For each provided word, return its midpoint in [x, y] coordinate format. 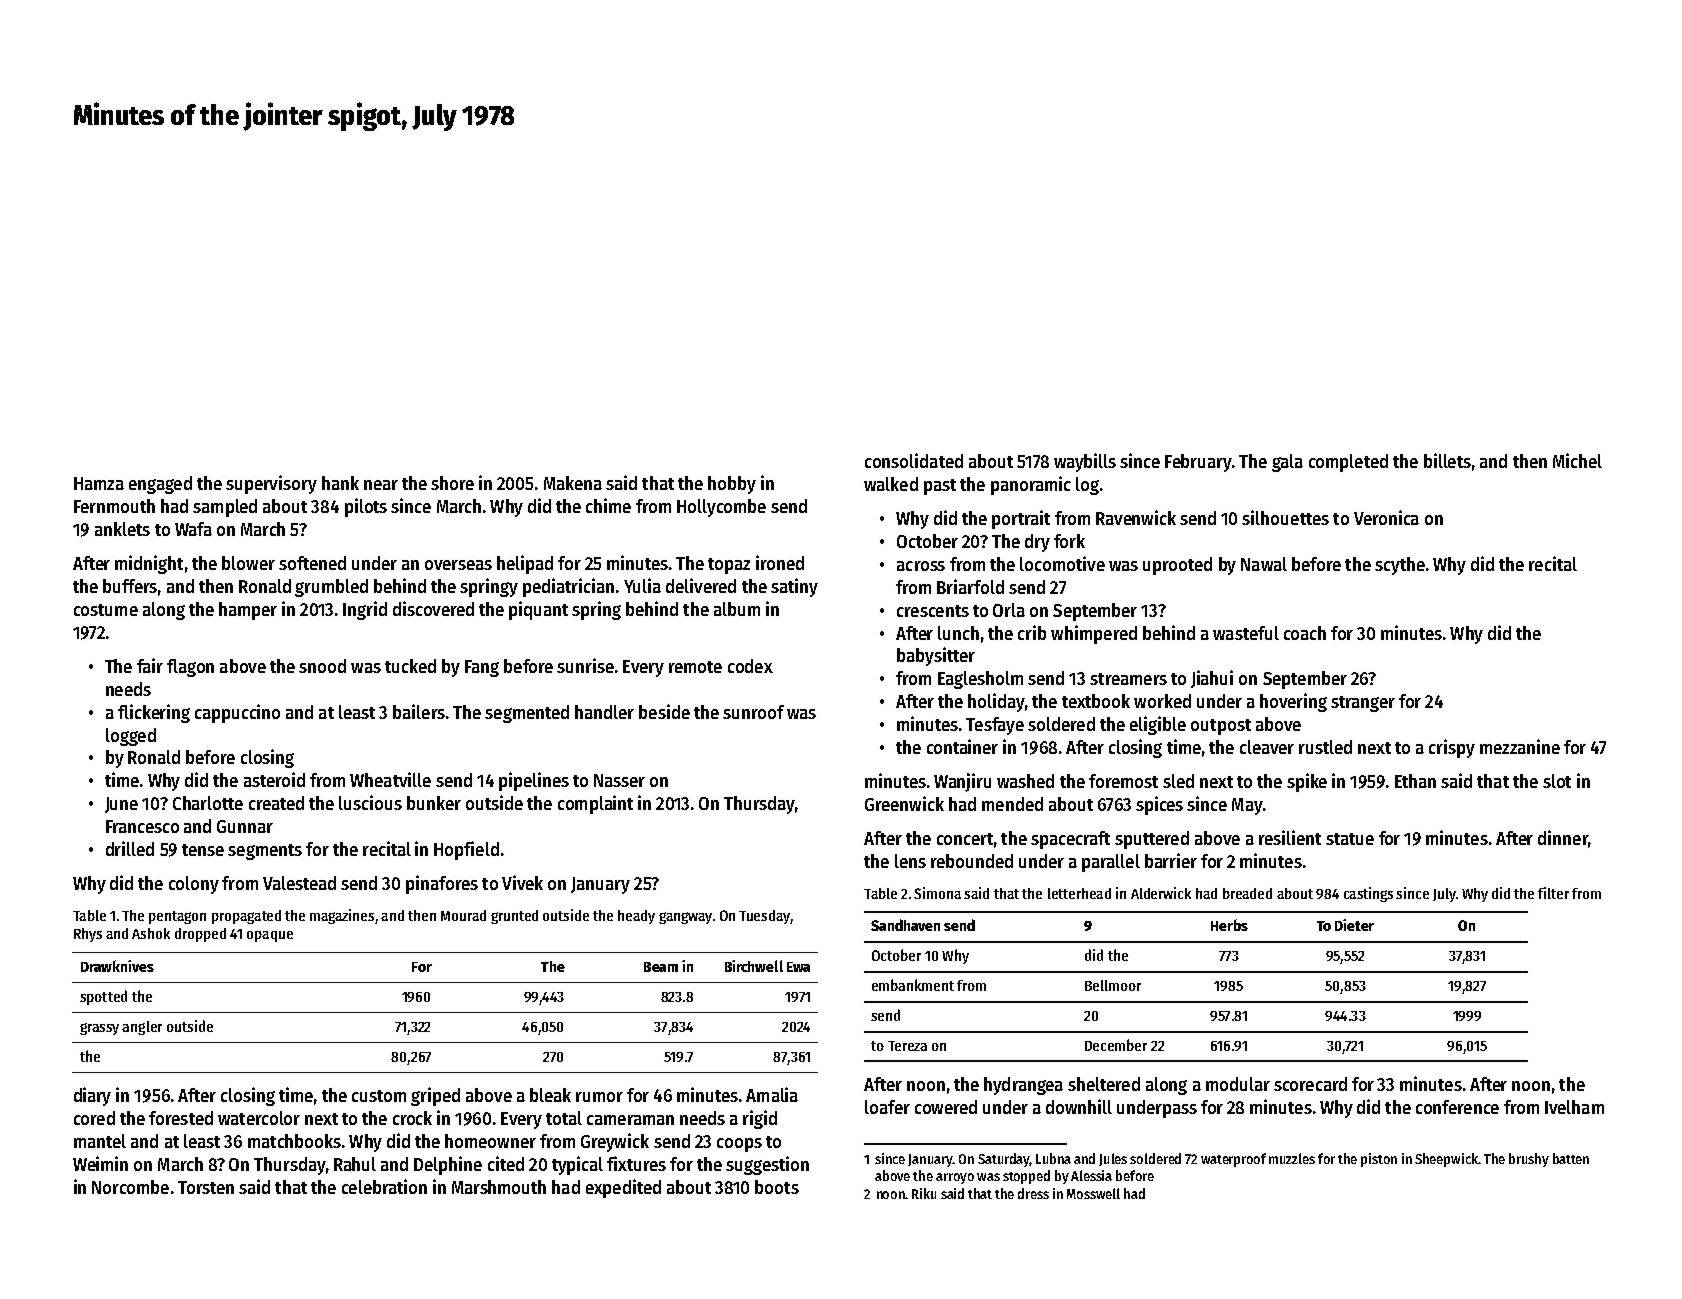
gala [1287, 463]
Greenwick [904, 803]
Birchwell [754, 966]
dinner [1563, 837]
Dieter [1354, 925]
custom [379, 1096]
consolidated [914, 460]
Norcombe [130, 1187]
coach [1305, 633]
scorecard [1310, 1084]
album [737, 609]
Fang [482, 668]
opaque [270, 936]
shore [452, 483]
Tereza [907, 1046]
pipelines [534, 781]
